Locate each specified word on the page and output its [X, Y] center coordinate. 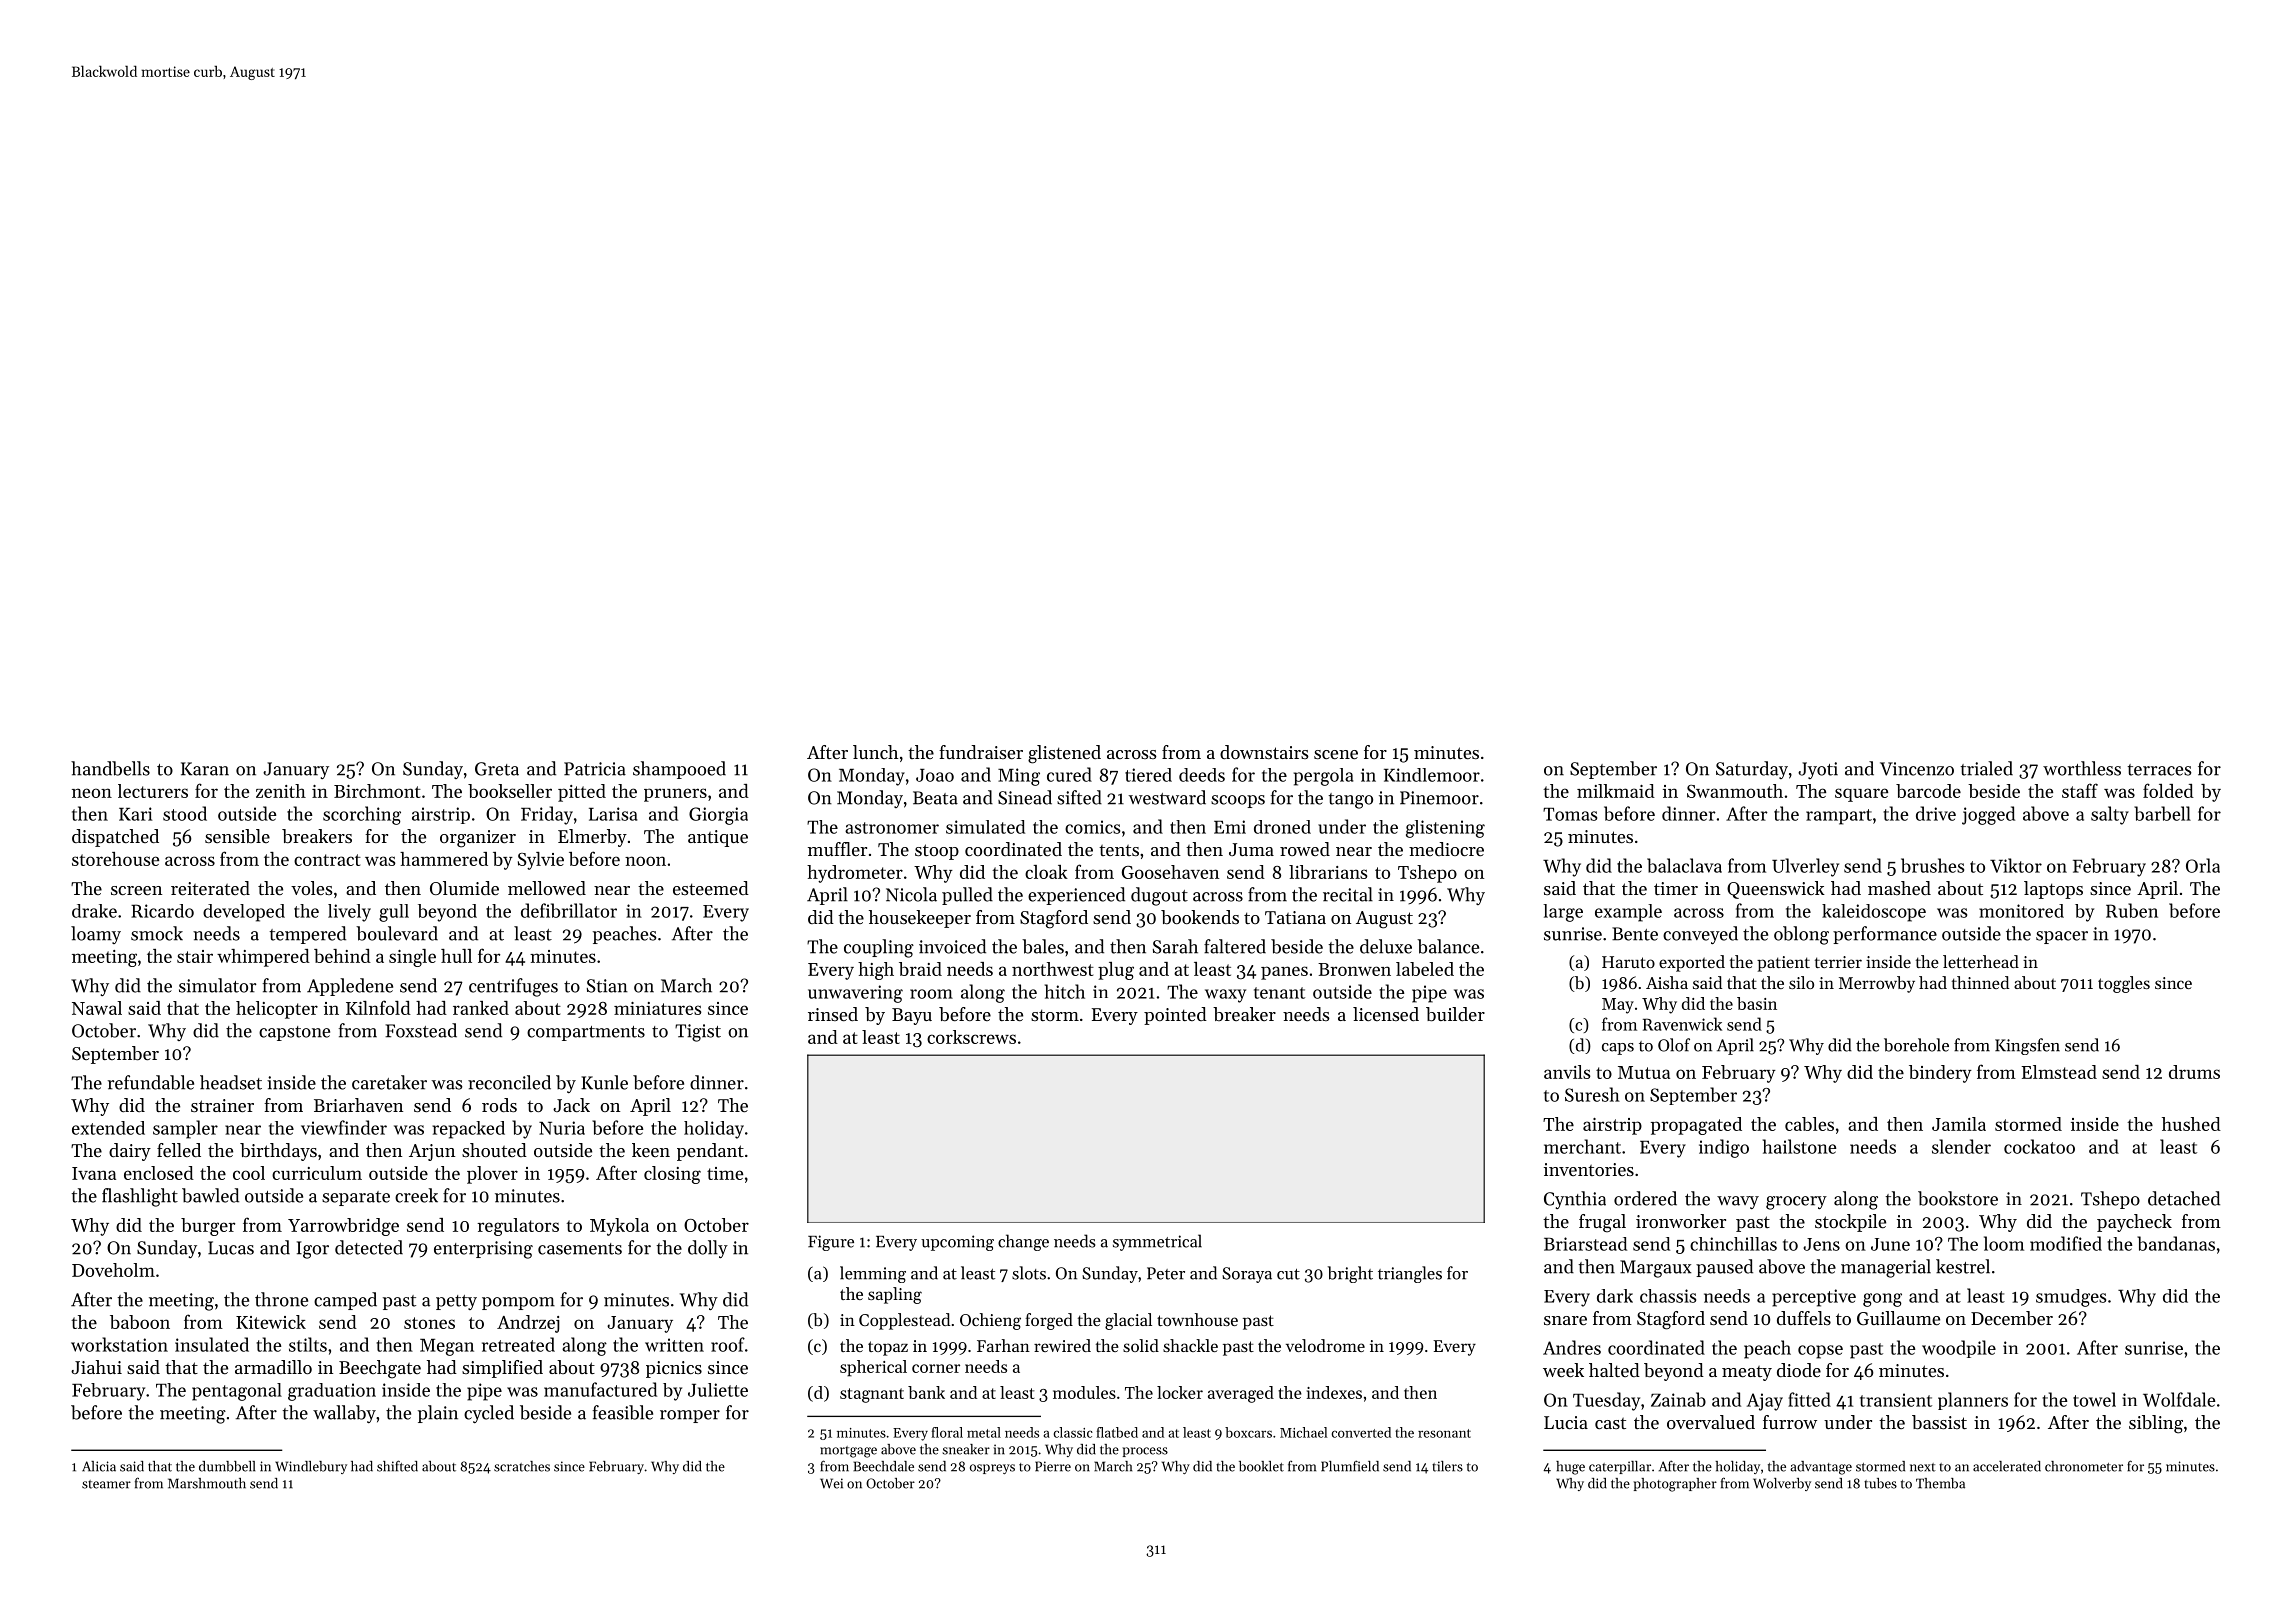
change [1023, 1242]
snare [1565, 1320]
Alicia [99, 1466]
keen [651, 1150]
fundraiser [981, 752]
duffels [1804, 1318]
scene [1336, 754]
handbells [110, 768]
